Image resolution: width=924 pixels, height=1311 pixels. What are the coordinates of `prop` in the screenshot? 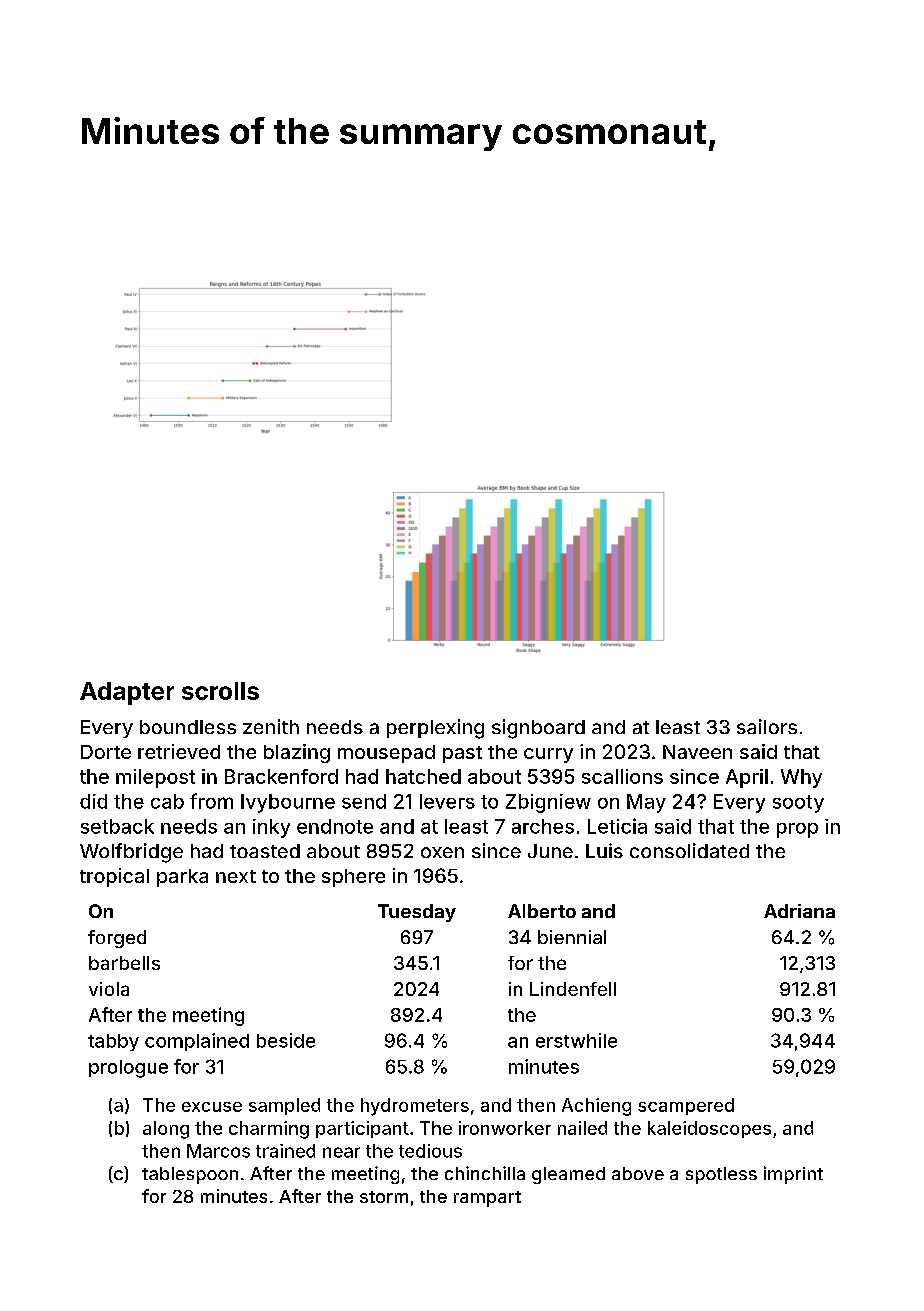 It's located at (797, 830).
